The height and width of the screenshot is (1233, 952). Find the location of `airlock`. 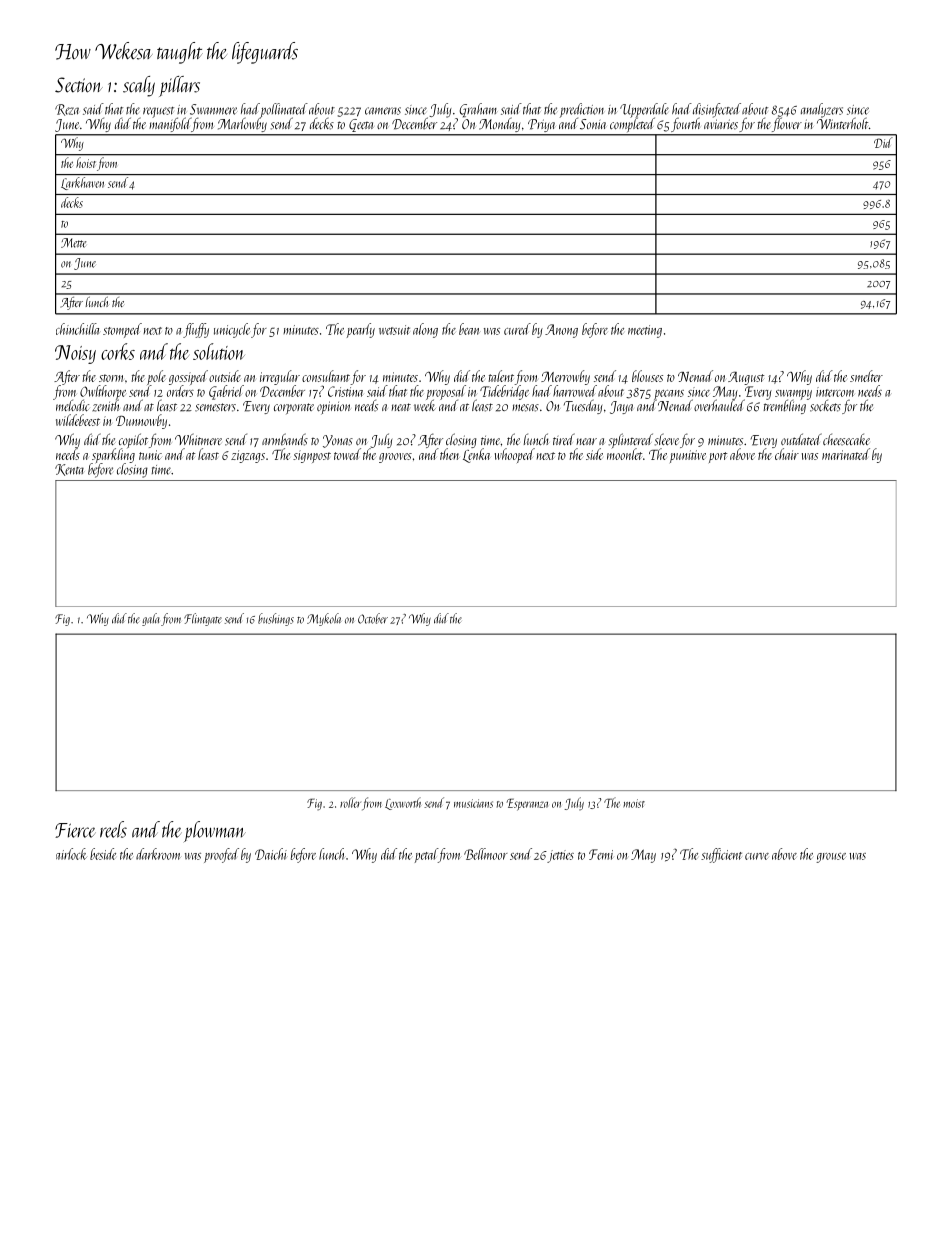

airlock is located at coordinates (71, 854).
